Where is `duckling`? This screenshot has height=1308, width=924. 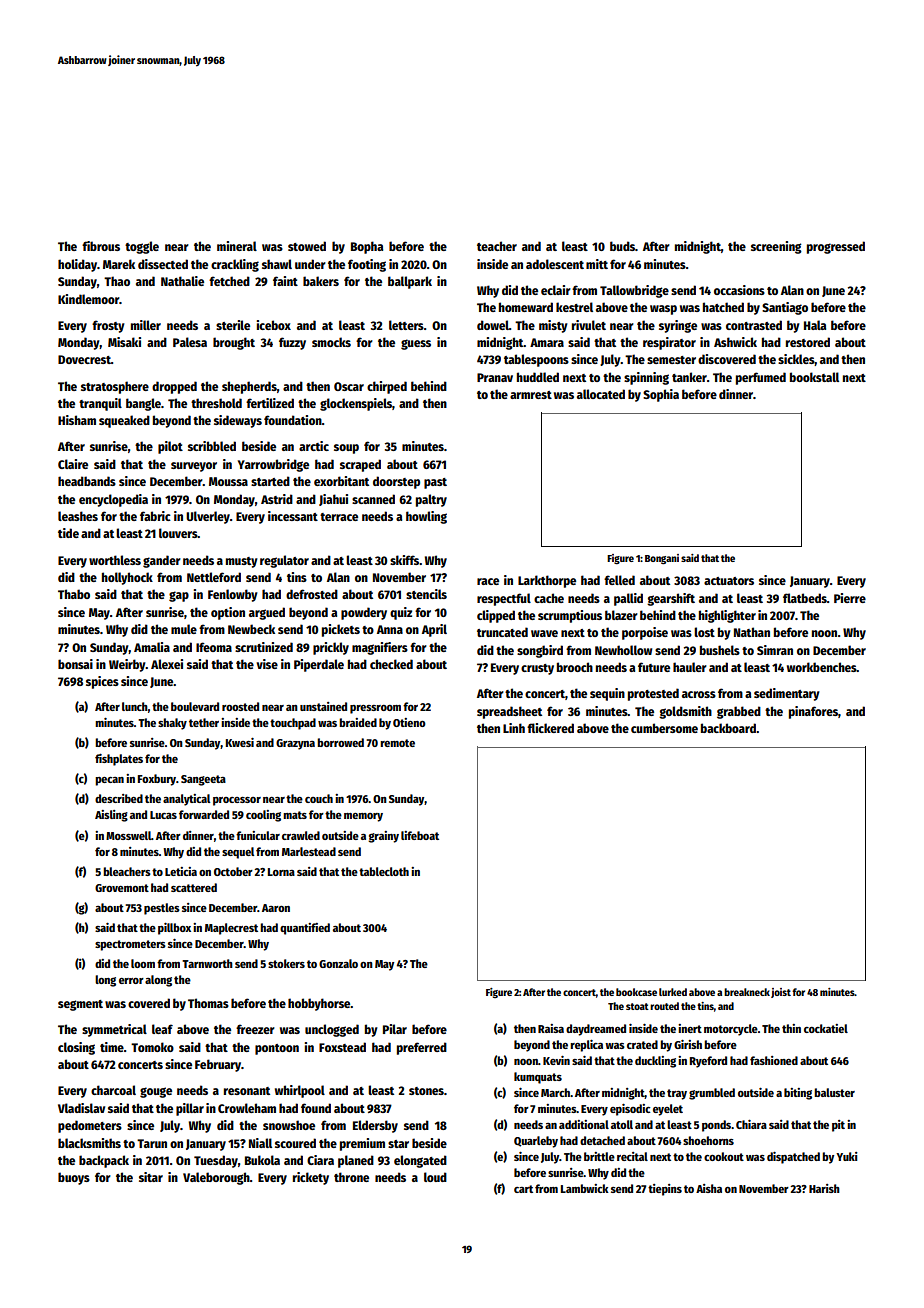
duckling is located at coordinates (655, 1062).
